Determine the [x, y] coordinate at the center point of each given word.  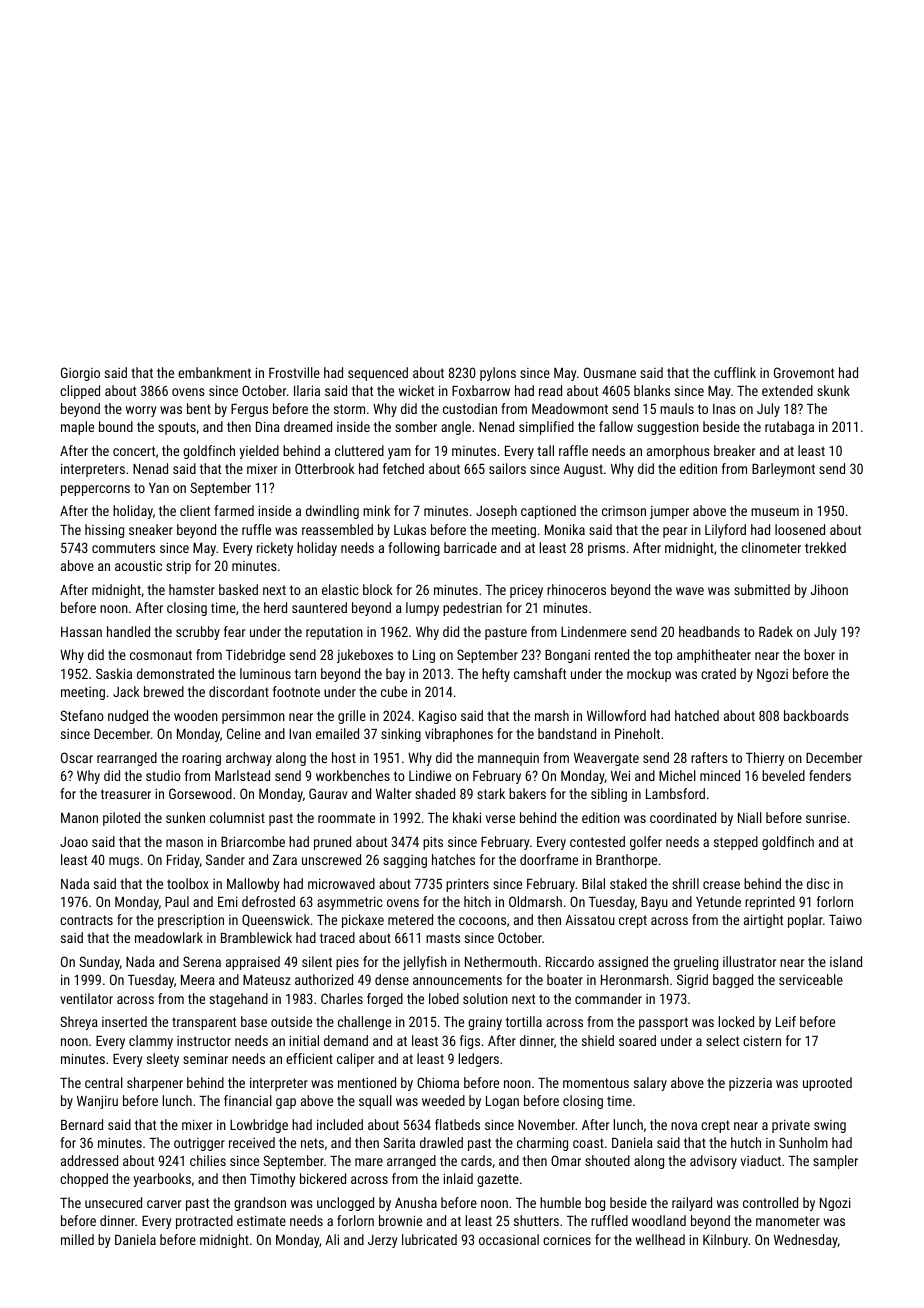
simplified [546, 428]
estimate [261, 1220]
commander [608, 998]
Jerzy [382, 1241]
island [846, 961]
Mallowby [253, 885]
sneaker [151, 529]
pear [675, 532]
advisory [713, 1162]
